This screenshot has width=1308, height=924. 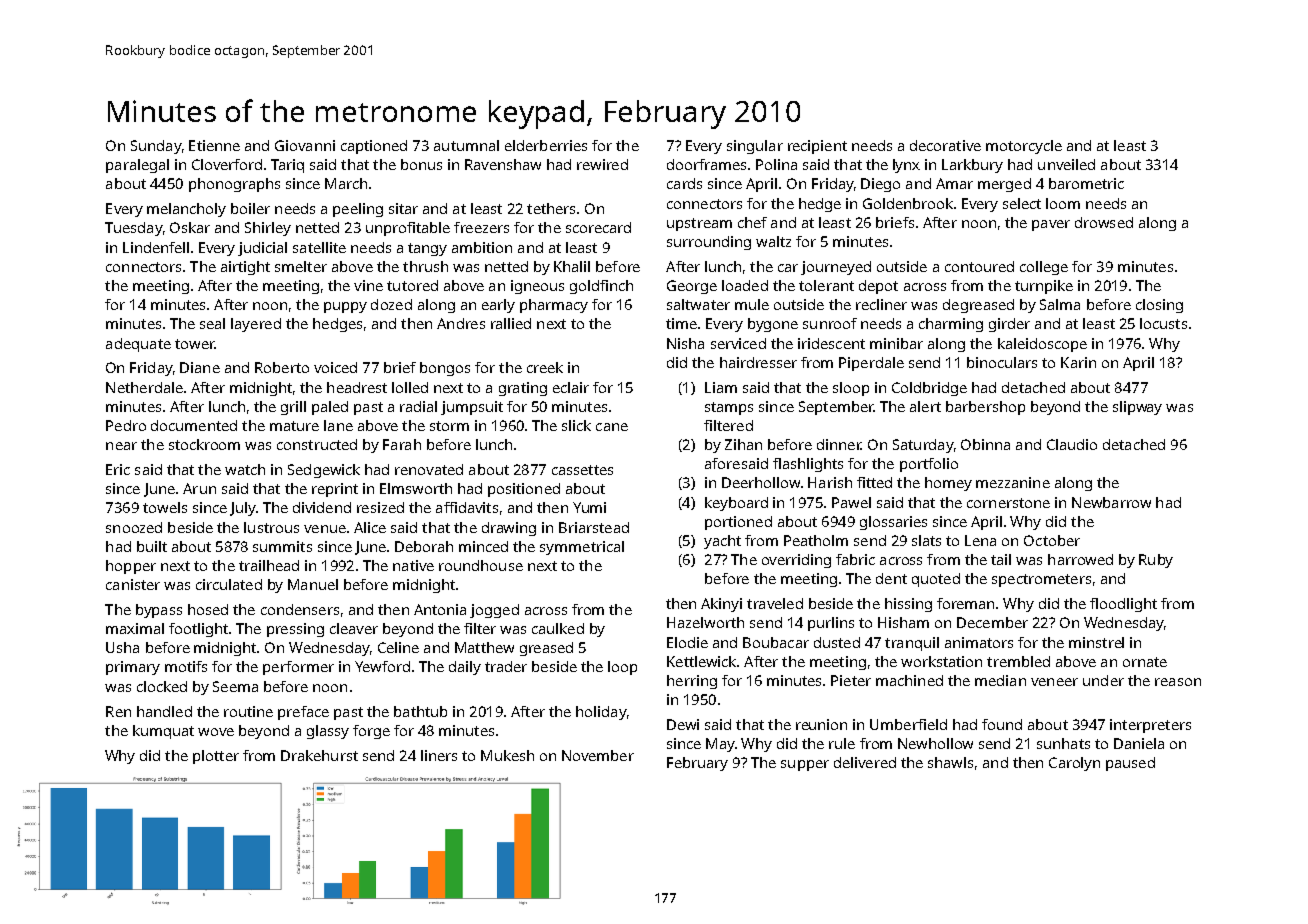 What do you see at coordinates (755, 147) in the screenshot?
I see `singular` at bounding box center [755, 147].
